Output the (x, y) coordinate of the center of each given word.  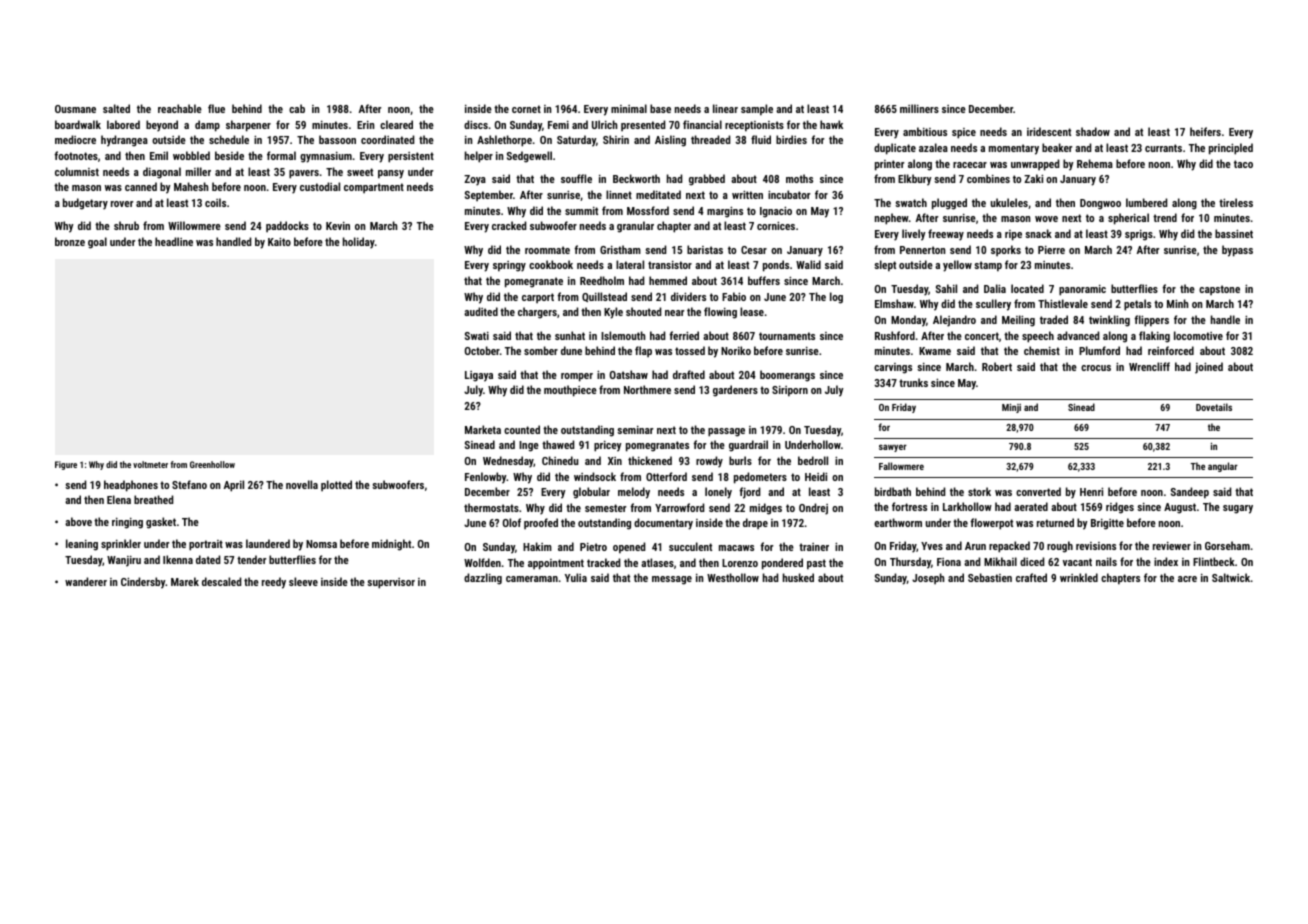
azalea (933, 147)
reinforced (1171, 350)
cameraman (532, 579)
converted (1038, 491)
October (482, 350)
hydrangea (124, 141)
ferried (684, 335)
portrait (206, 545)
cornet (526, 109)
